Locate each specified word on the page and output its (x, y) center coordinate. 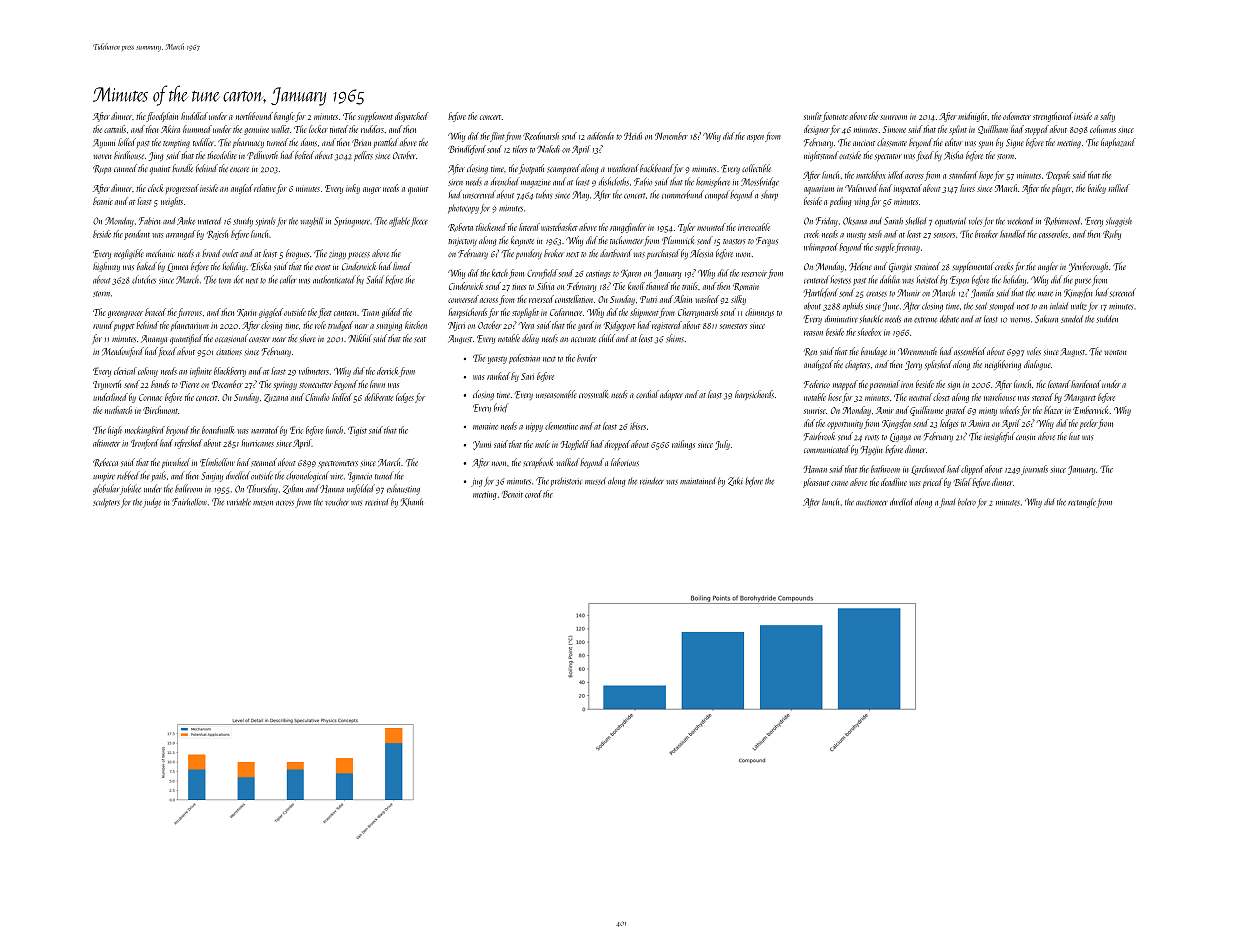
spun (986, 144)
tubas (544, 194)
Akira (170, 129)
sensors (944, 235)
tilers (520, 149)
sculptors (106, 503)
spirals (265, 222)
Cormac (150, 397)
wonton (1115, 352)
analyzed (818, 365)
